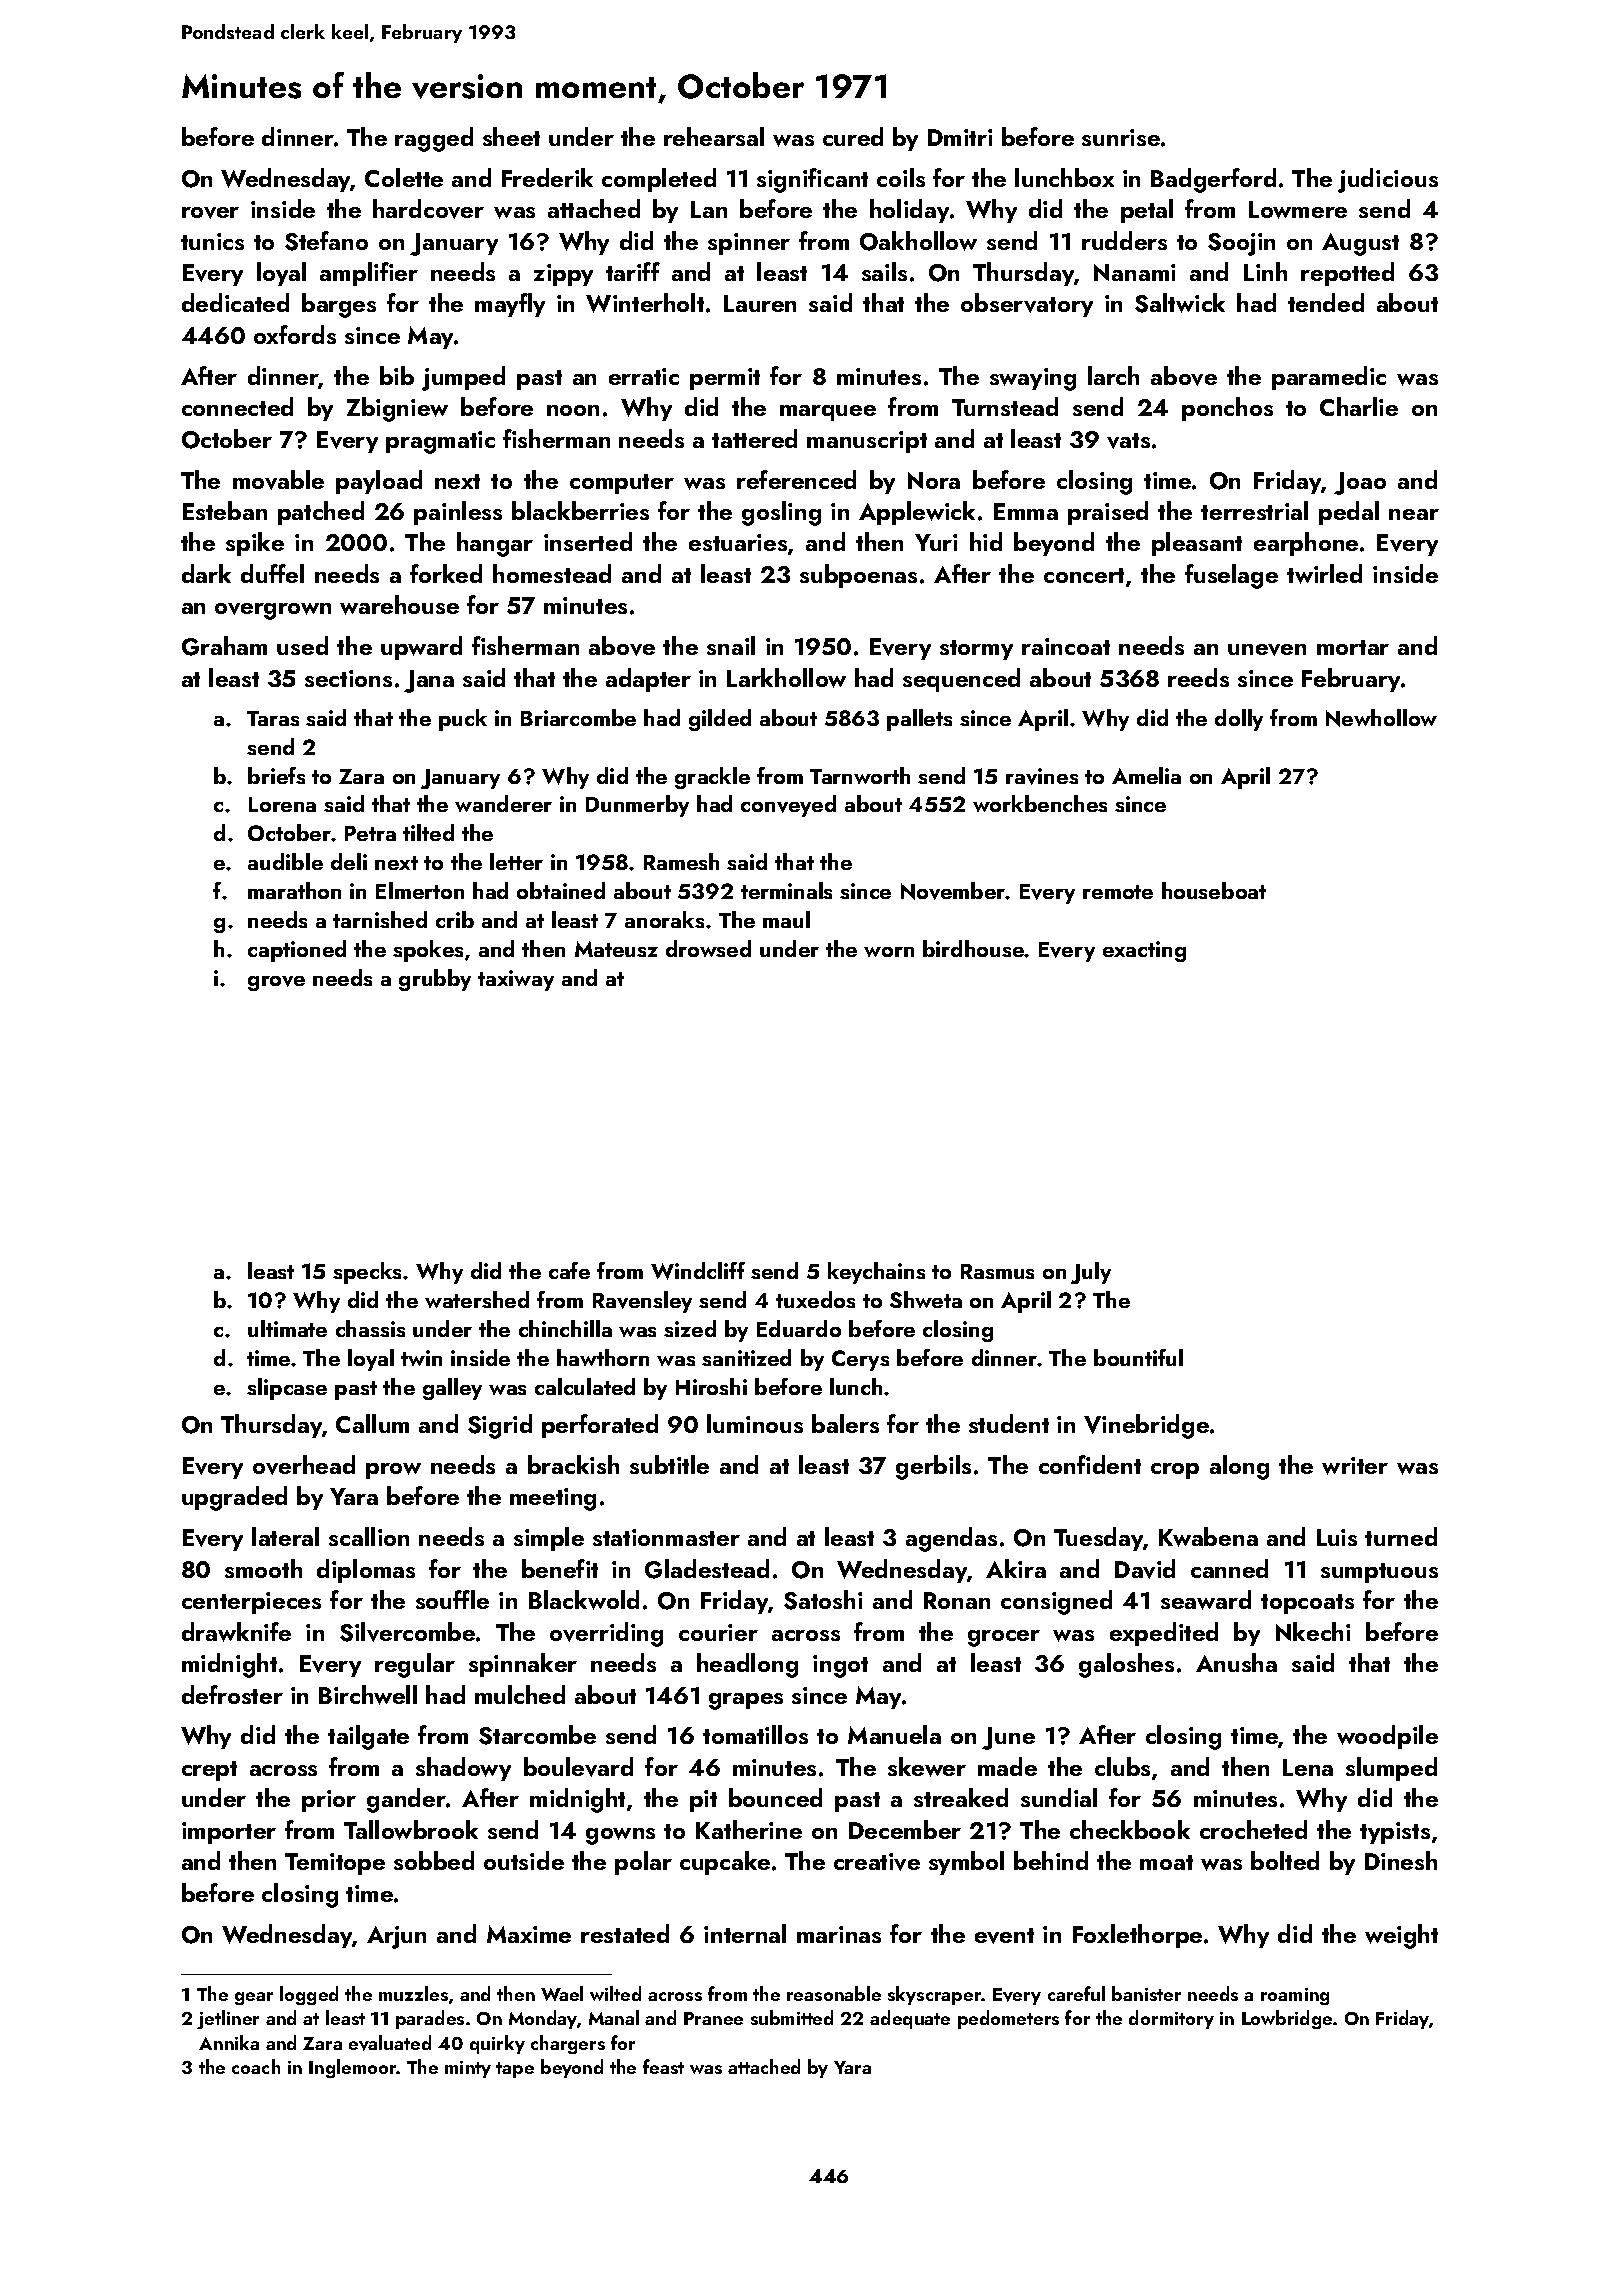 The height and width of the screenshot is (2292, 1620). What do you see at coordinates (210, 213) in the screenshot?
I see `rover` at bounding box center [210, 213].
